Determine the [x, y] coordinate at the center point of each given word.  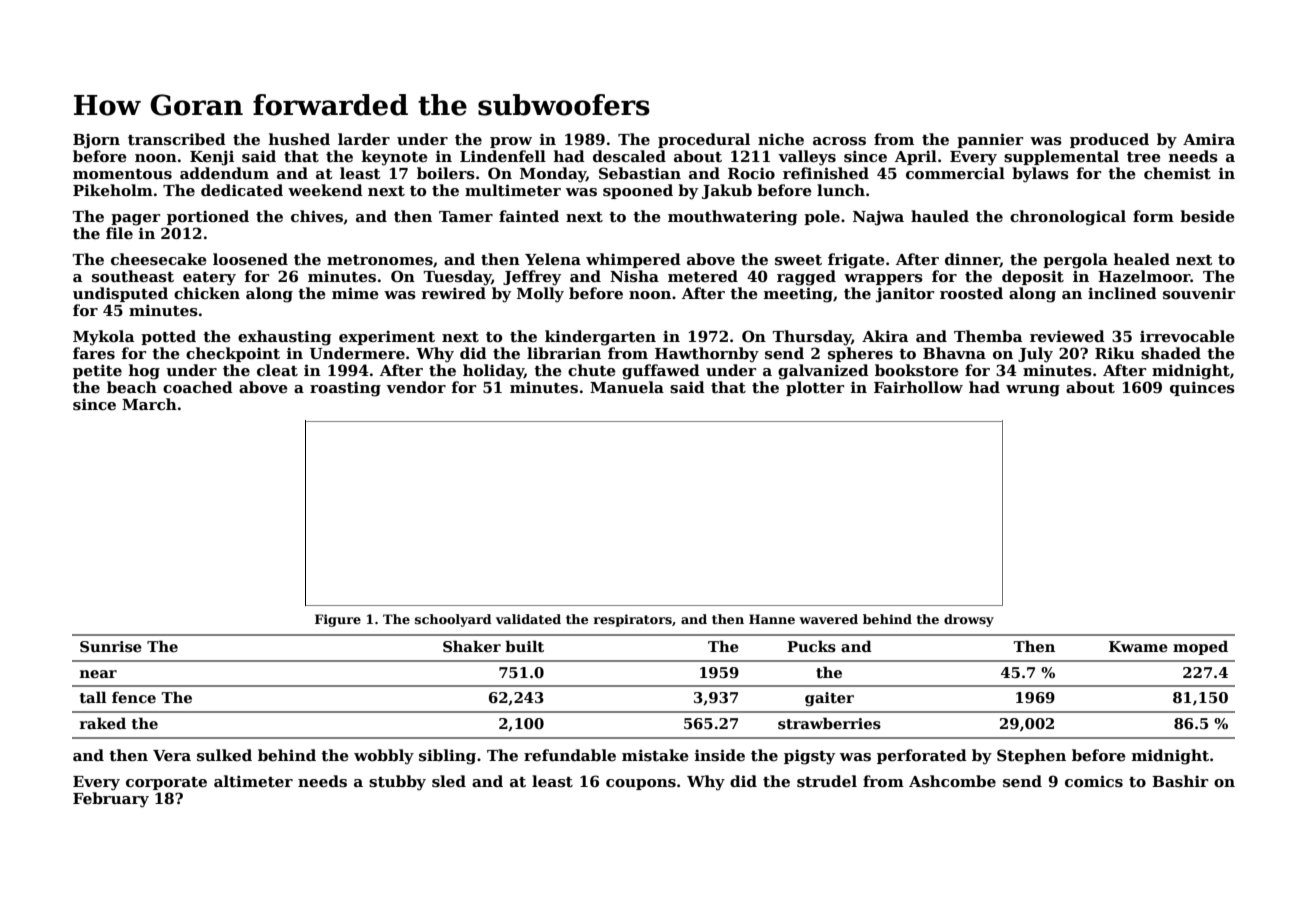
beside [1207, 216]
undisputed [120, 294]
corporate [166, 783]
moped [1200, 647]
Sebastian [640, 173]
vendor [416, 387]
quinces [1202, 388]
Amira [1209, 139]
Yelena [553, 259]
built [524, 646]
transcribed [177, 139]
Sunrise [111, 647]
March [149, 404]
